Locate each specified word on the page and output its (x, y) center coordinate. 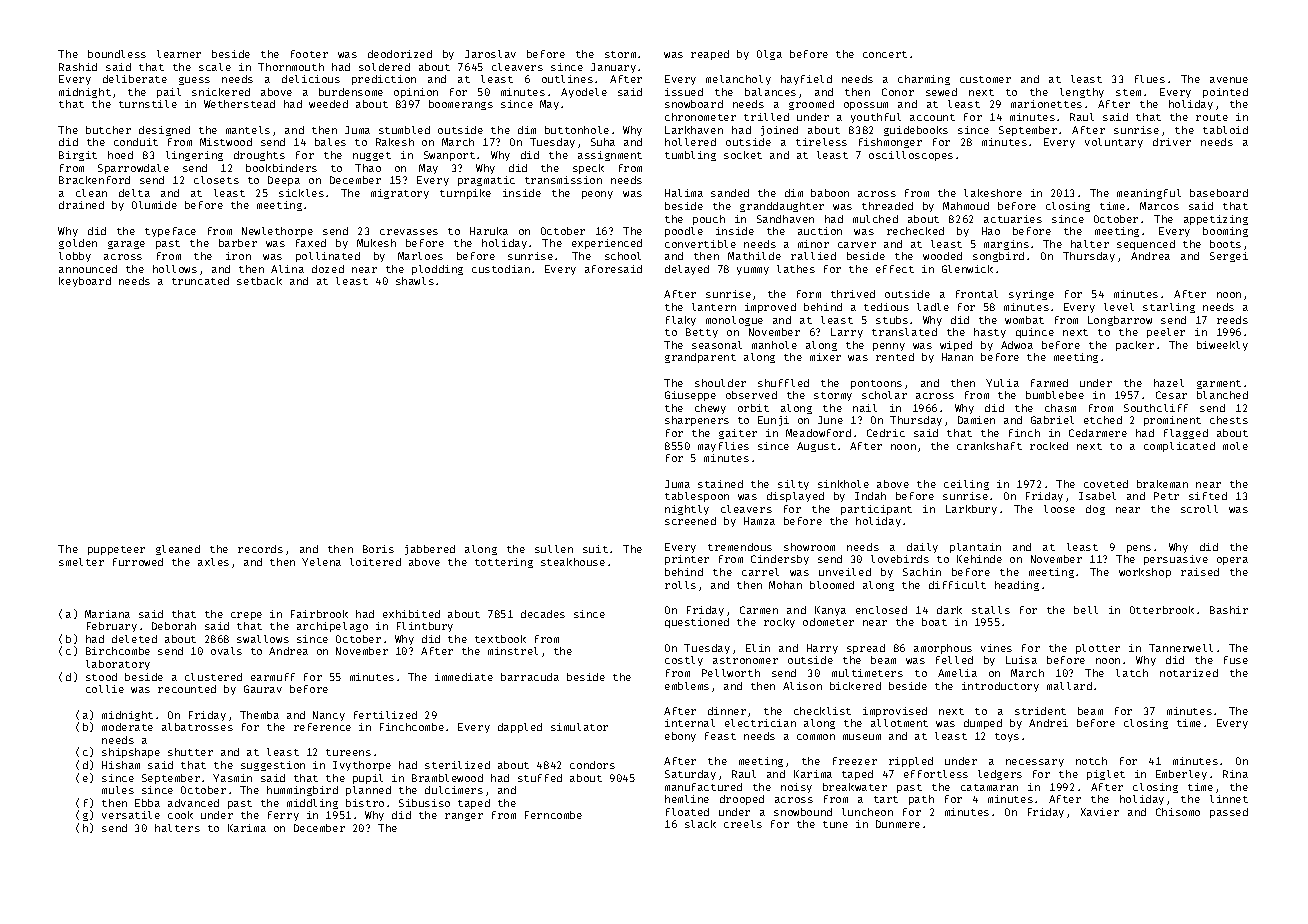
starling (1169, 308)
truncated (200, 281)
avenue (1229, 80)
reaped (710, 55)
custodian (501, 269)
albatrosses (197, 727)
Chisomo (1178, 812)
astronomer (745, 660)
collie (105, 689)
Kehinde (979, 559)
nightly (687, 510)
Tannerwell (1181, 648)
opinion (416, 93)
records (260, 549)
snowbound (803, 812)
